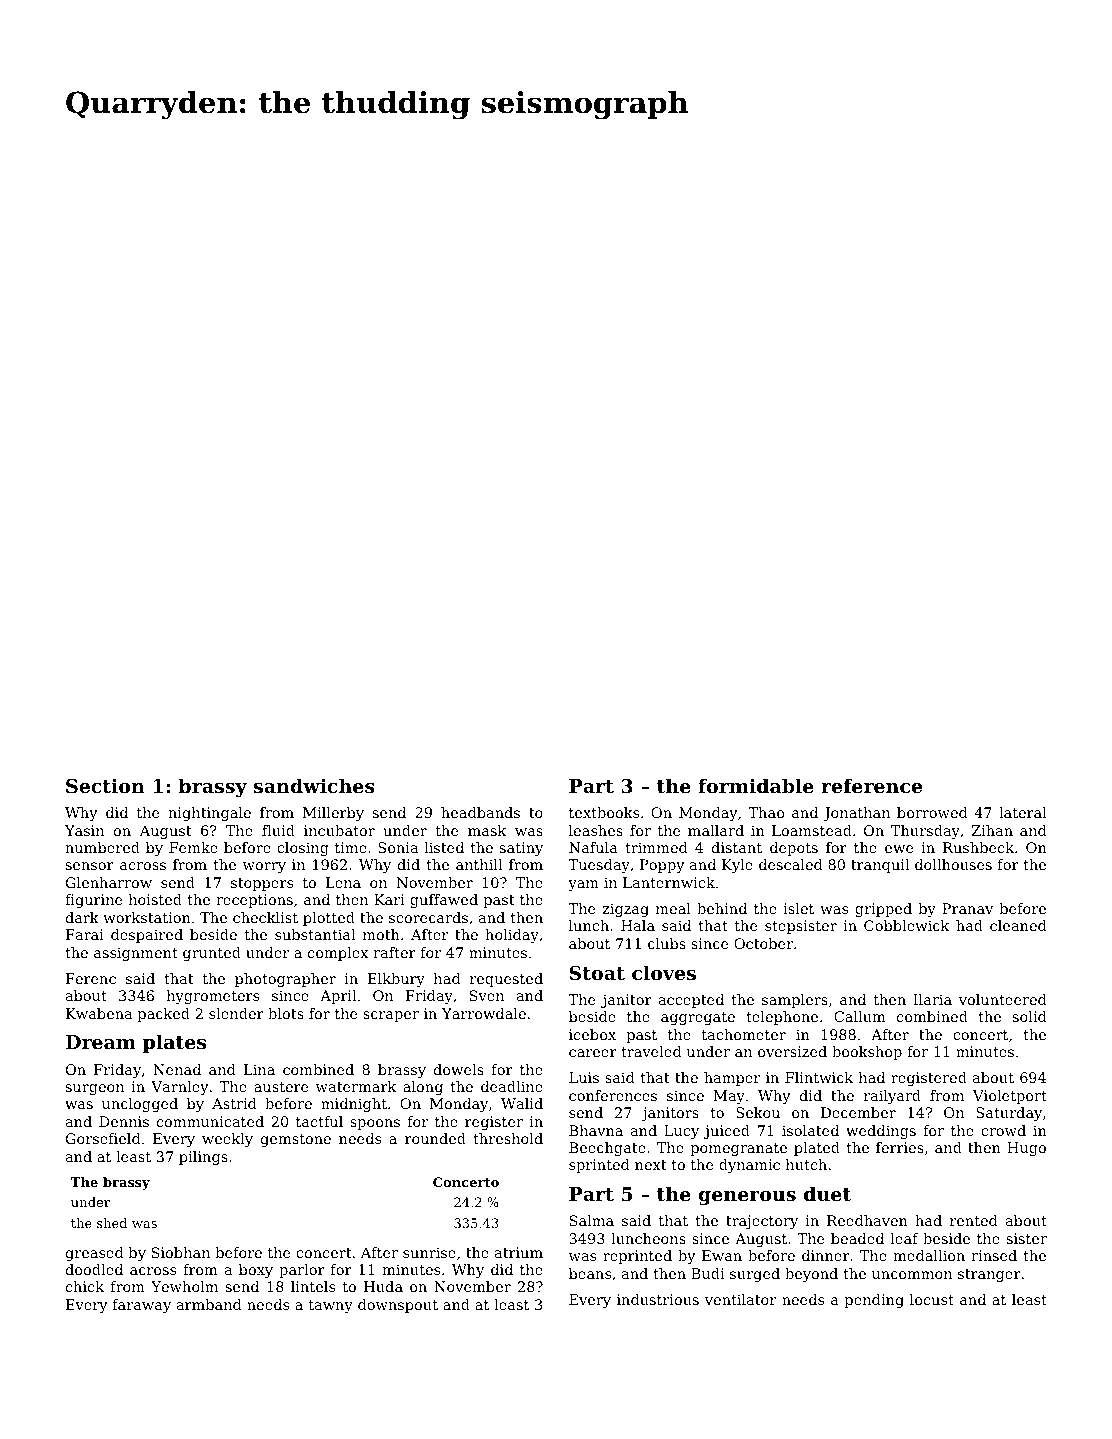  Describe the element at coordinates (597, 973) in the screenshot. I see `Stoat` at that location.
